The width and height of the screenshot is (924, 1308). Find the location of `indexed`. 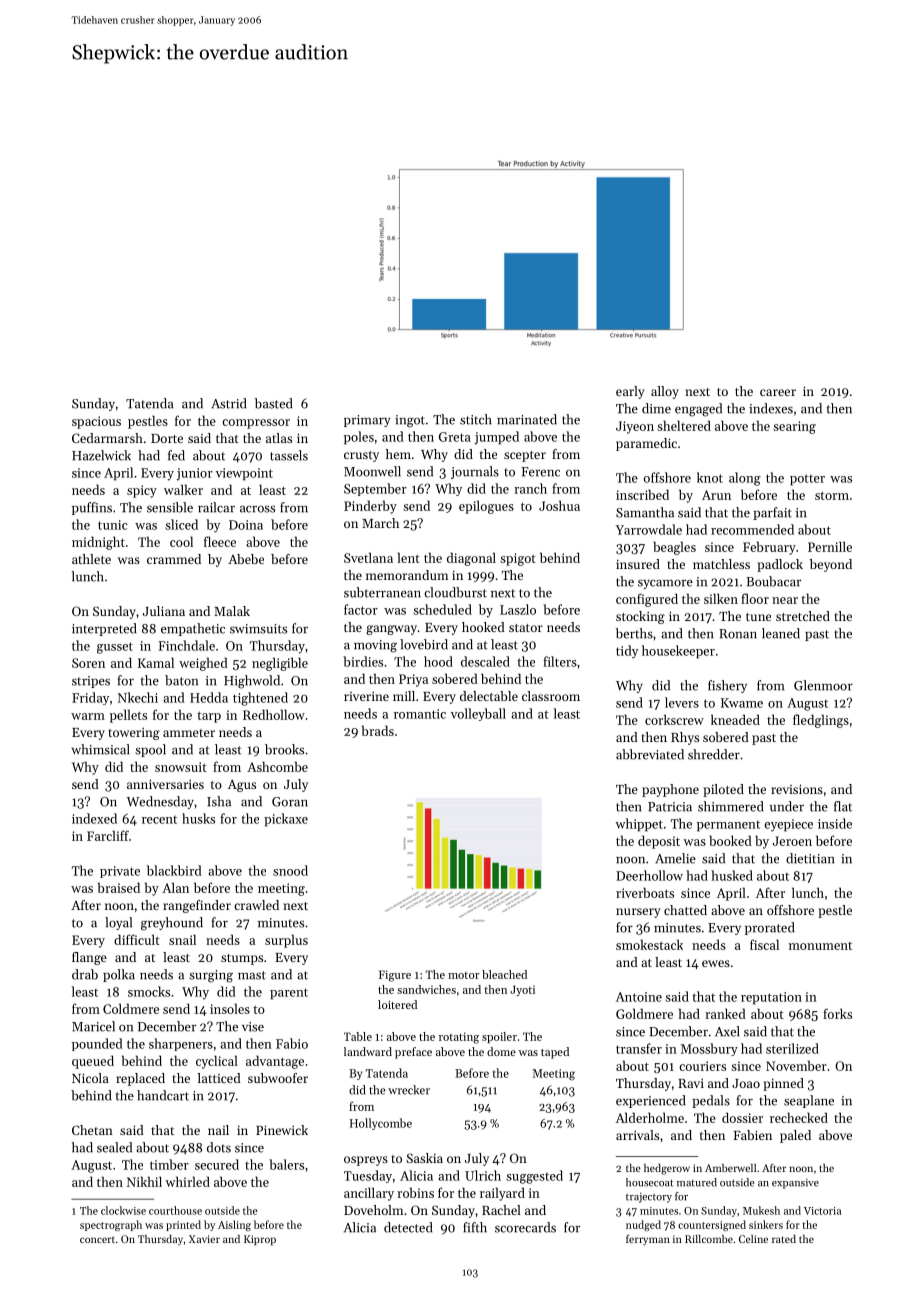

indexed is located at coordinates (94, 818).
